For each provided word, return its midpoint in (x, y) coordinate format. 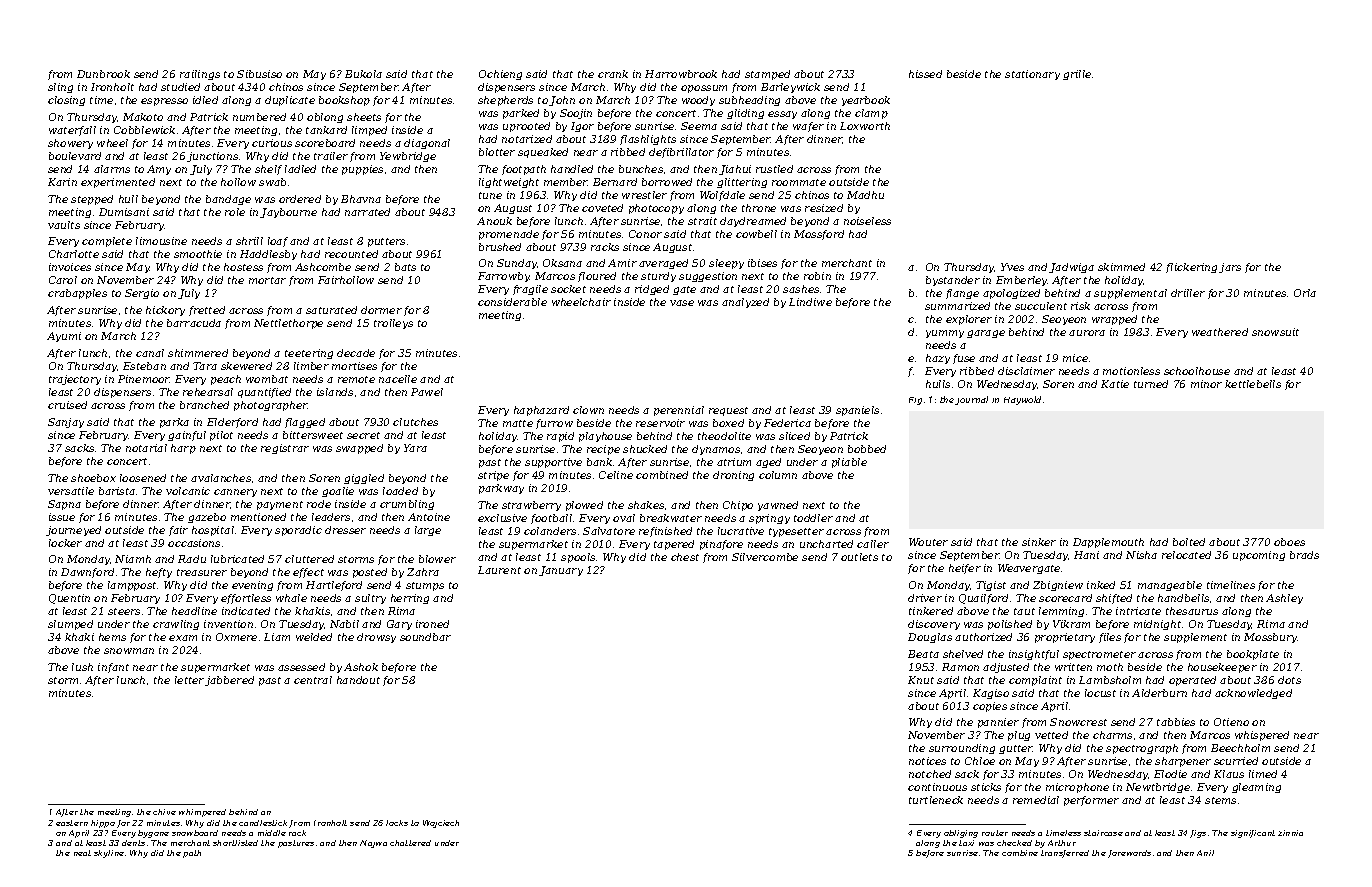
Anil (1205, 853)
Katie (1115, 384)
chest (685, 557)
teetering (309, 354)
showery (70, 144)
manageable (1170, 586)
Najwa (373, 844)
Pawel (427, 392)
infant (113, 668)
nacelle (398, 379)
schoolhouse (1197, 371)
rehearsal (208, 392)
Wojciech (441, 824)
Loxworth (865, 126)
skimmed (1121, 267)
